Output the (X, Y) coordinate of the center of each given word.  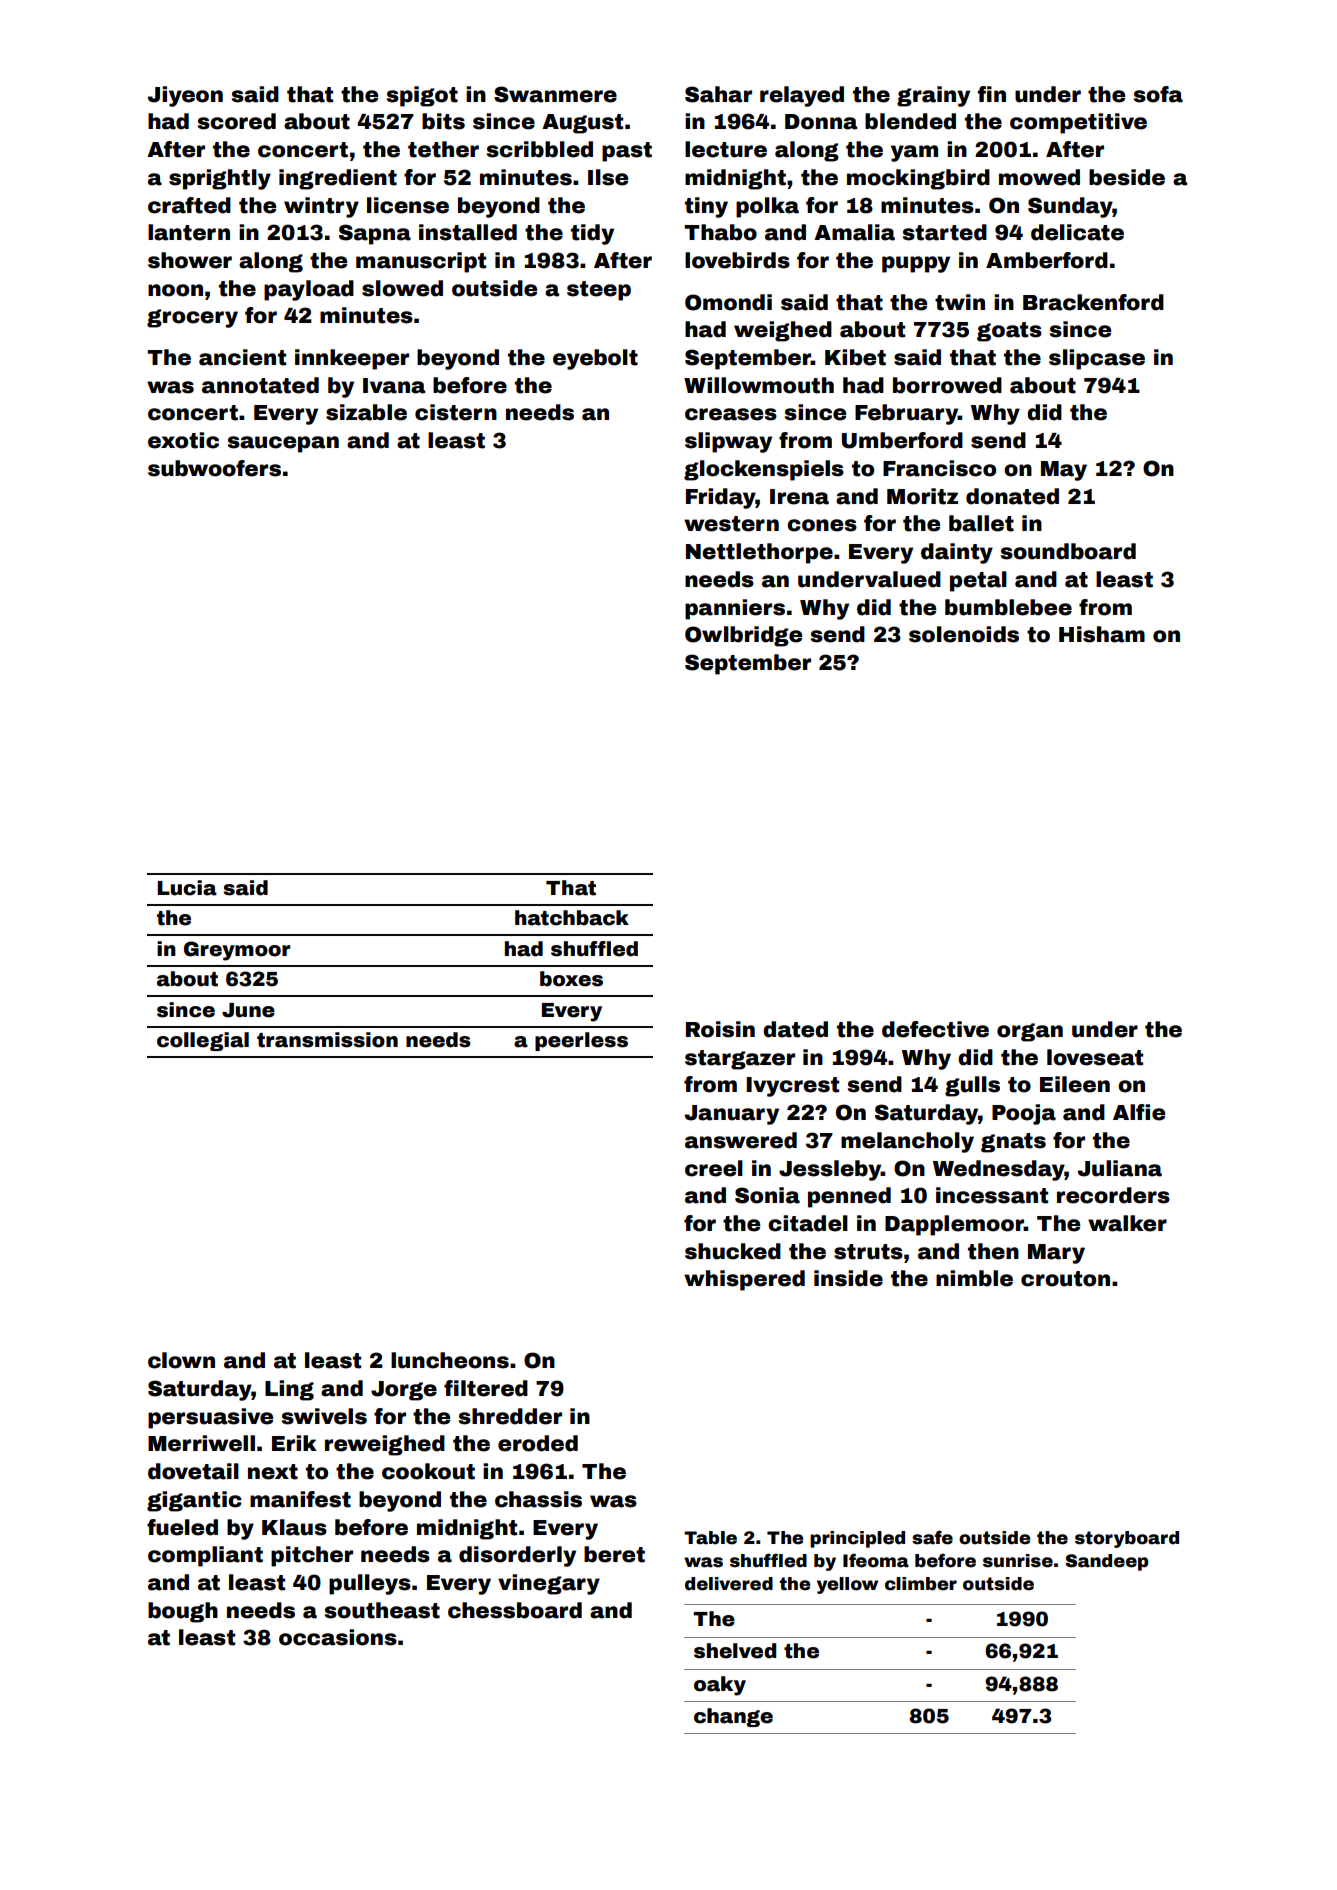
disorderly (517, 1556)
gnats (1013, 1143)
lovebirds (737, 260)
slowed (402, 288)
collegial (203, 1041)
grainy (933, 96)
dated (795, 1029)
